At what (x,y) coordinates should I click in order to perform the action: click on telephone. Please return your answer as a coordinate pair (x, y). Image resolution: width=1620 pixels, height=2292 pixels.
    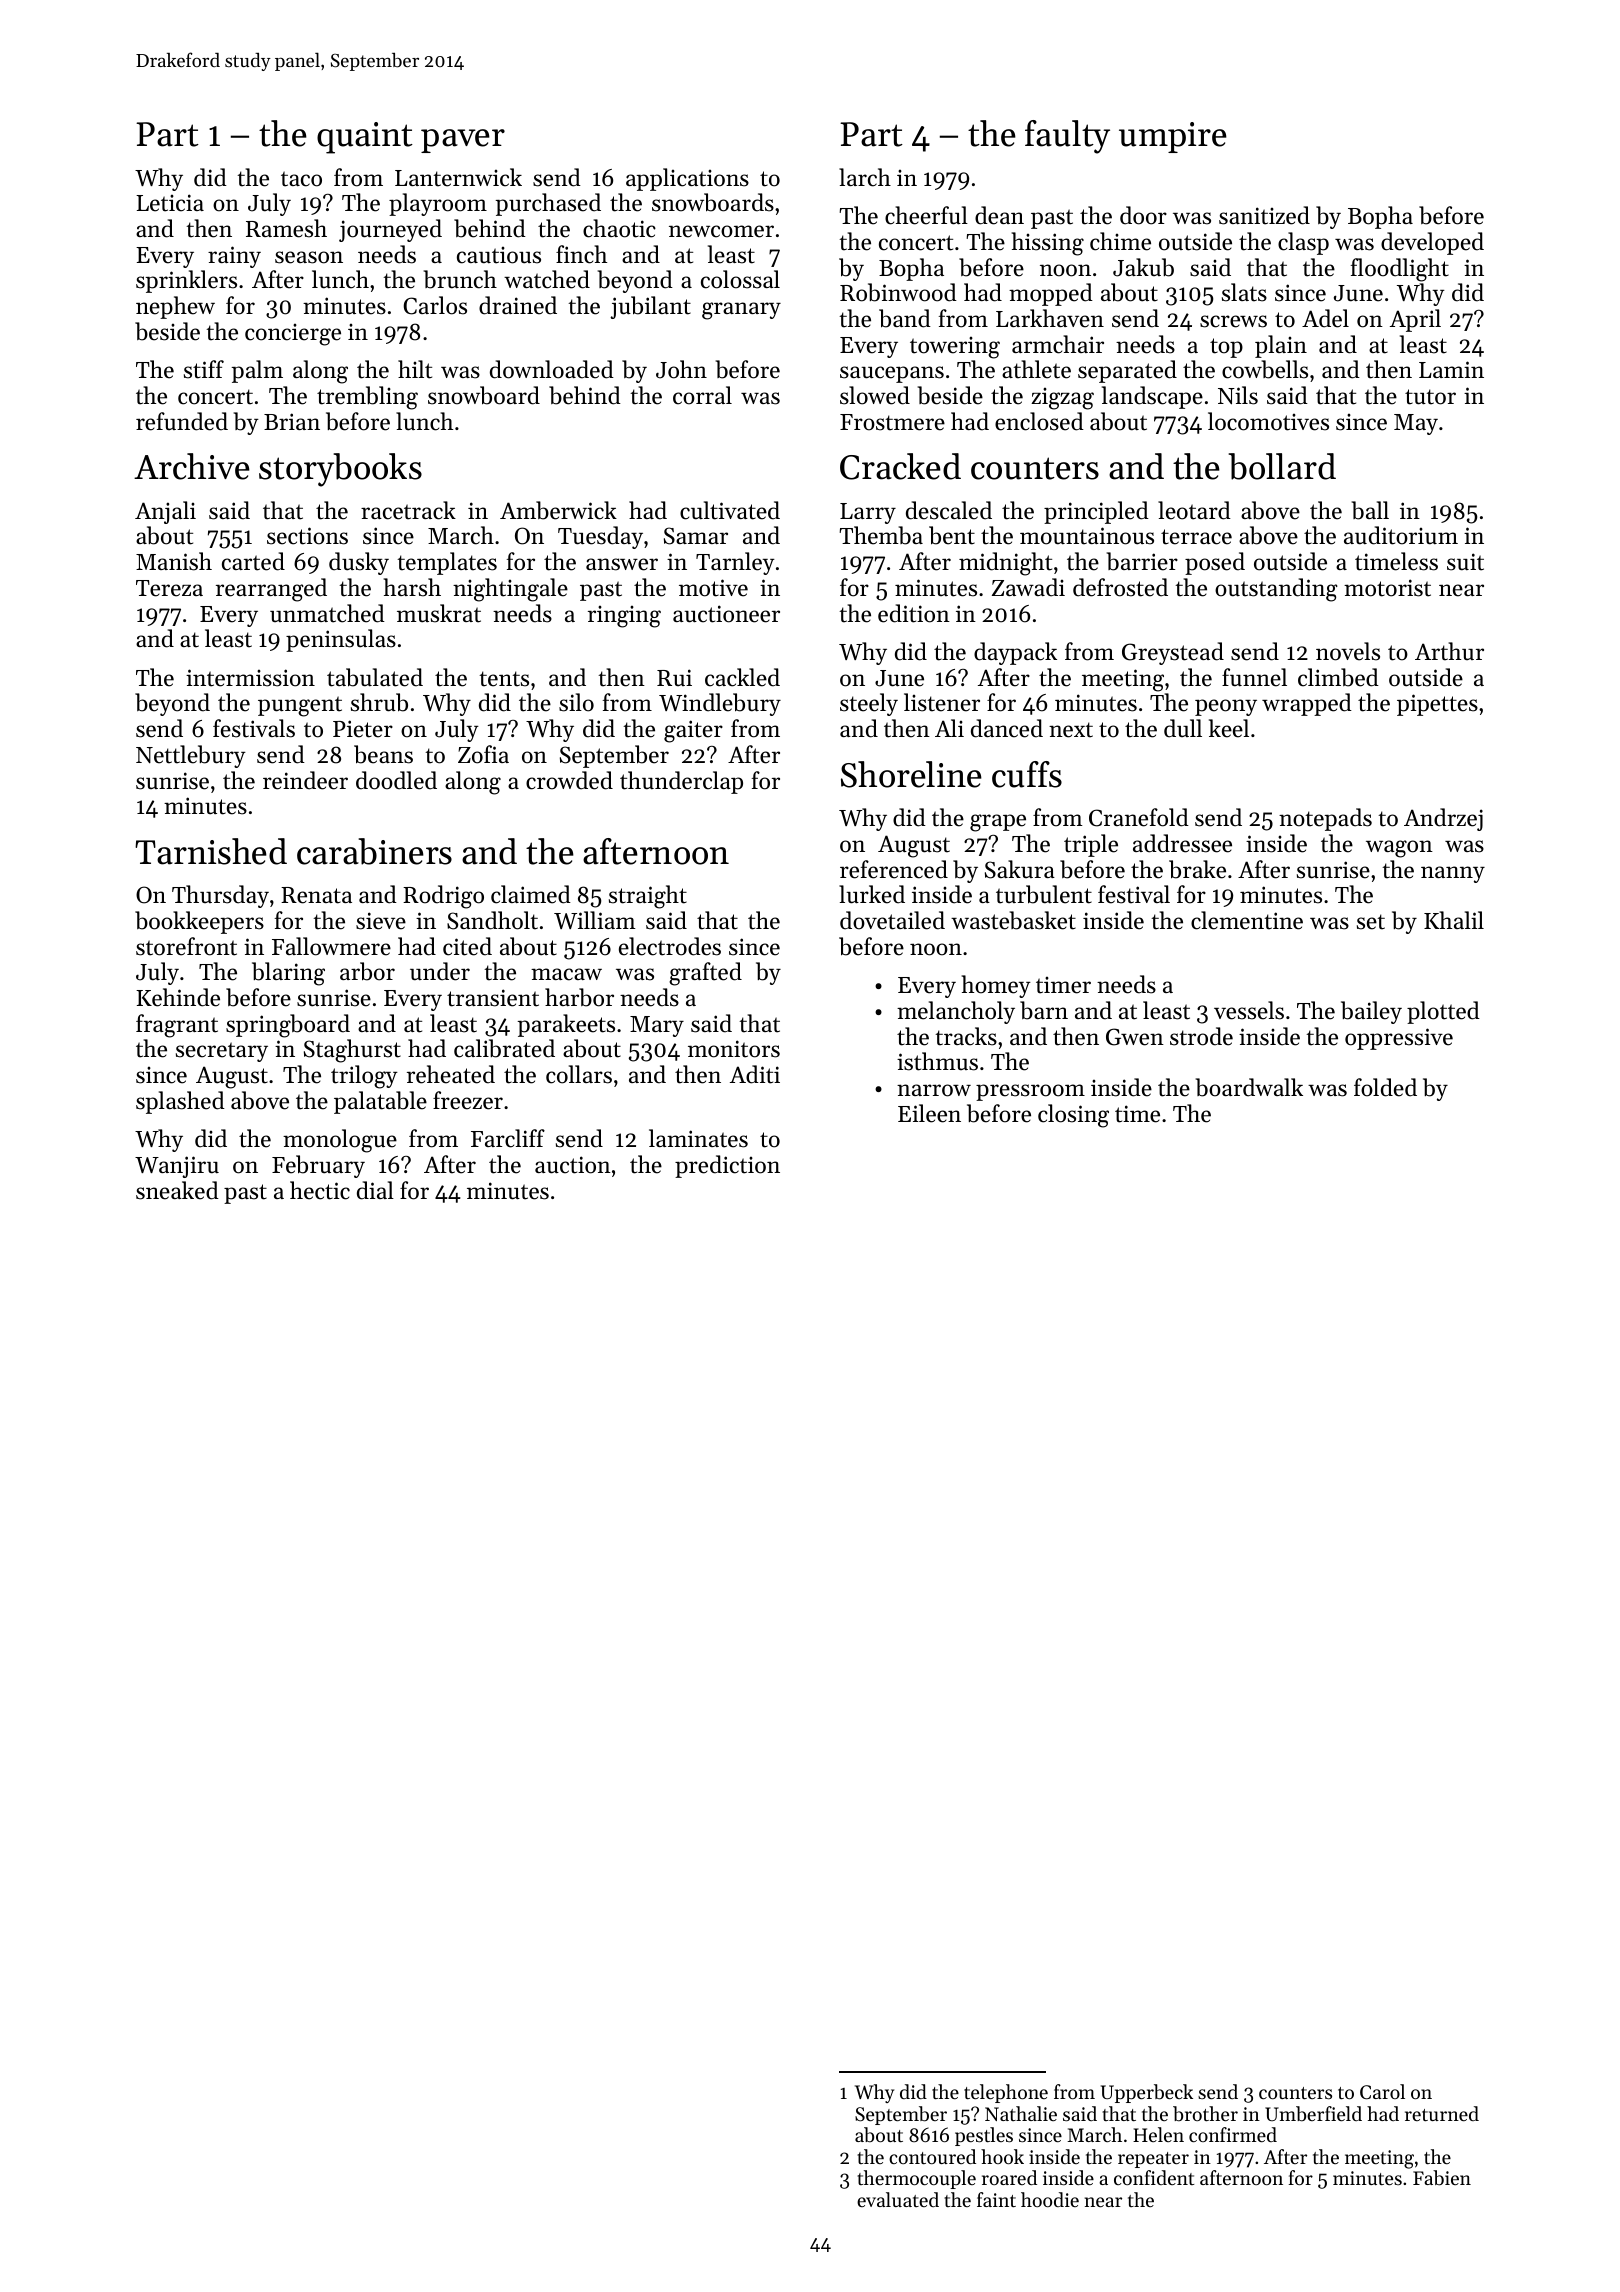
    Looking at the image, I should click on (1006, 2093).
